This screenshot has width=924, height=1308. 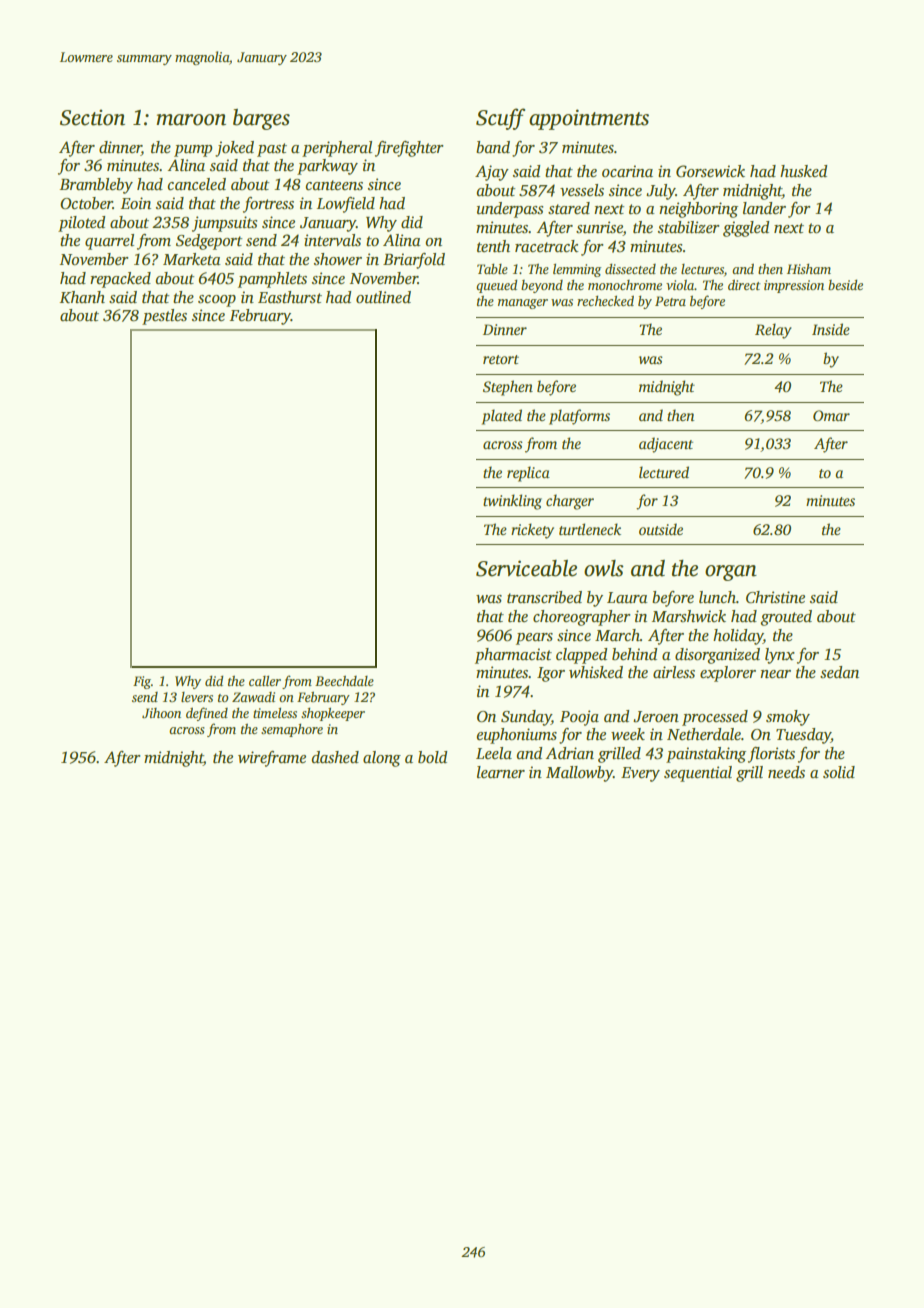 What do you see at coordinates (831, 329) in the screenshot?
I see `Inside` at bounding box center [831, 329].
